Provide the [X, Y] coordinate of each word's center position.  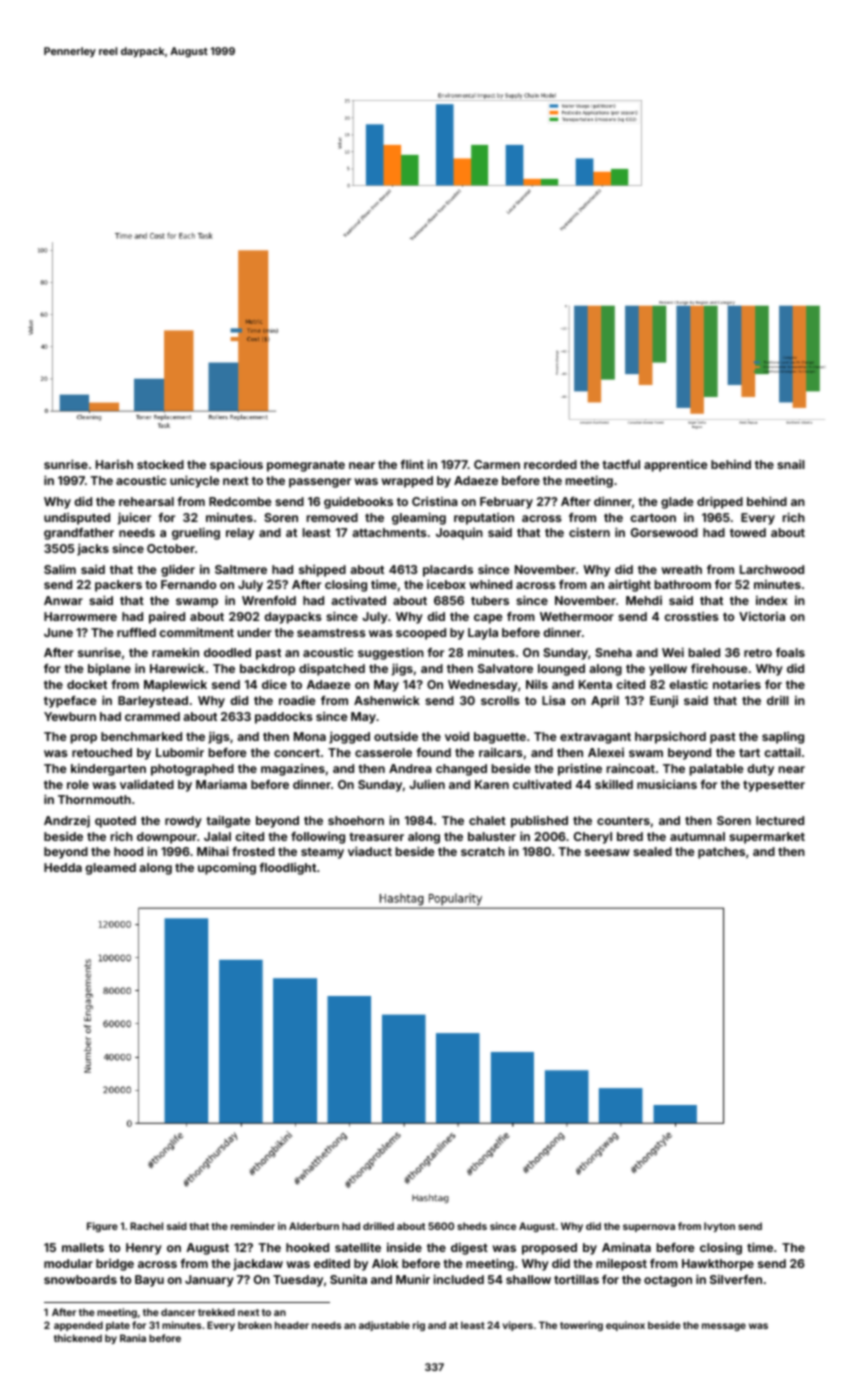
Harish [114, 464]
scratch [483, 851]
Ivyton [719, 1227]
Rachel [146, 1226]
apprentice [676, 466]
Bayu [149, 1281]
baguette [500, 738]
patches [721, 853]
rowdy [183, 822]
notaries [737, 684]
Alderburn [314, 1226]
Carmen [497, 464]
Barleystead [153, 702]
